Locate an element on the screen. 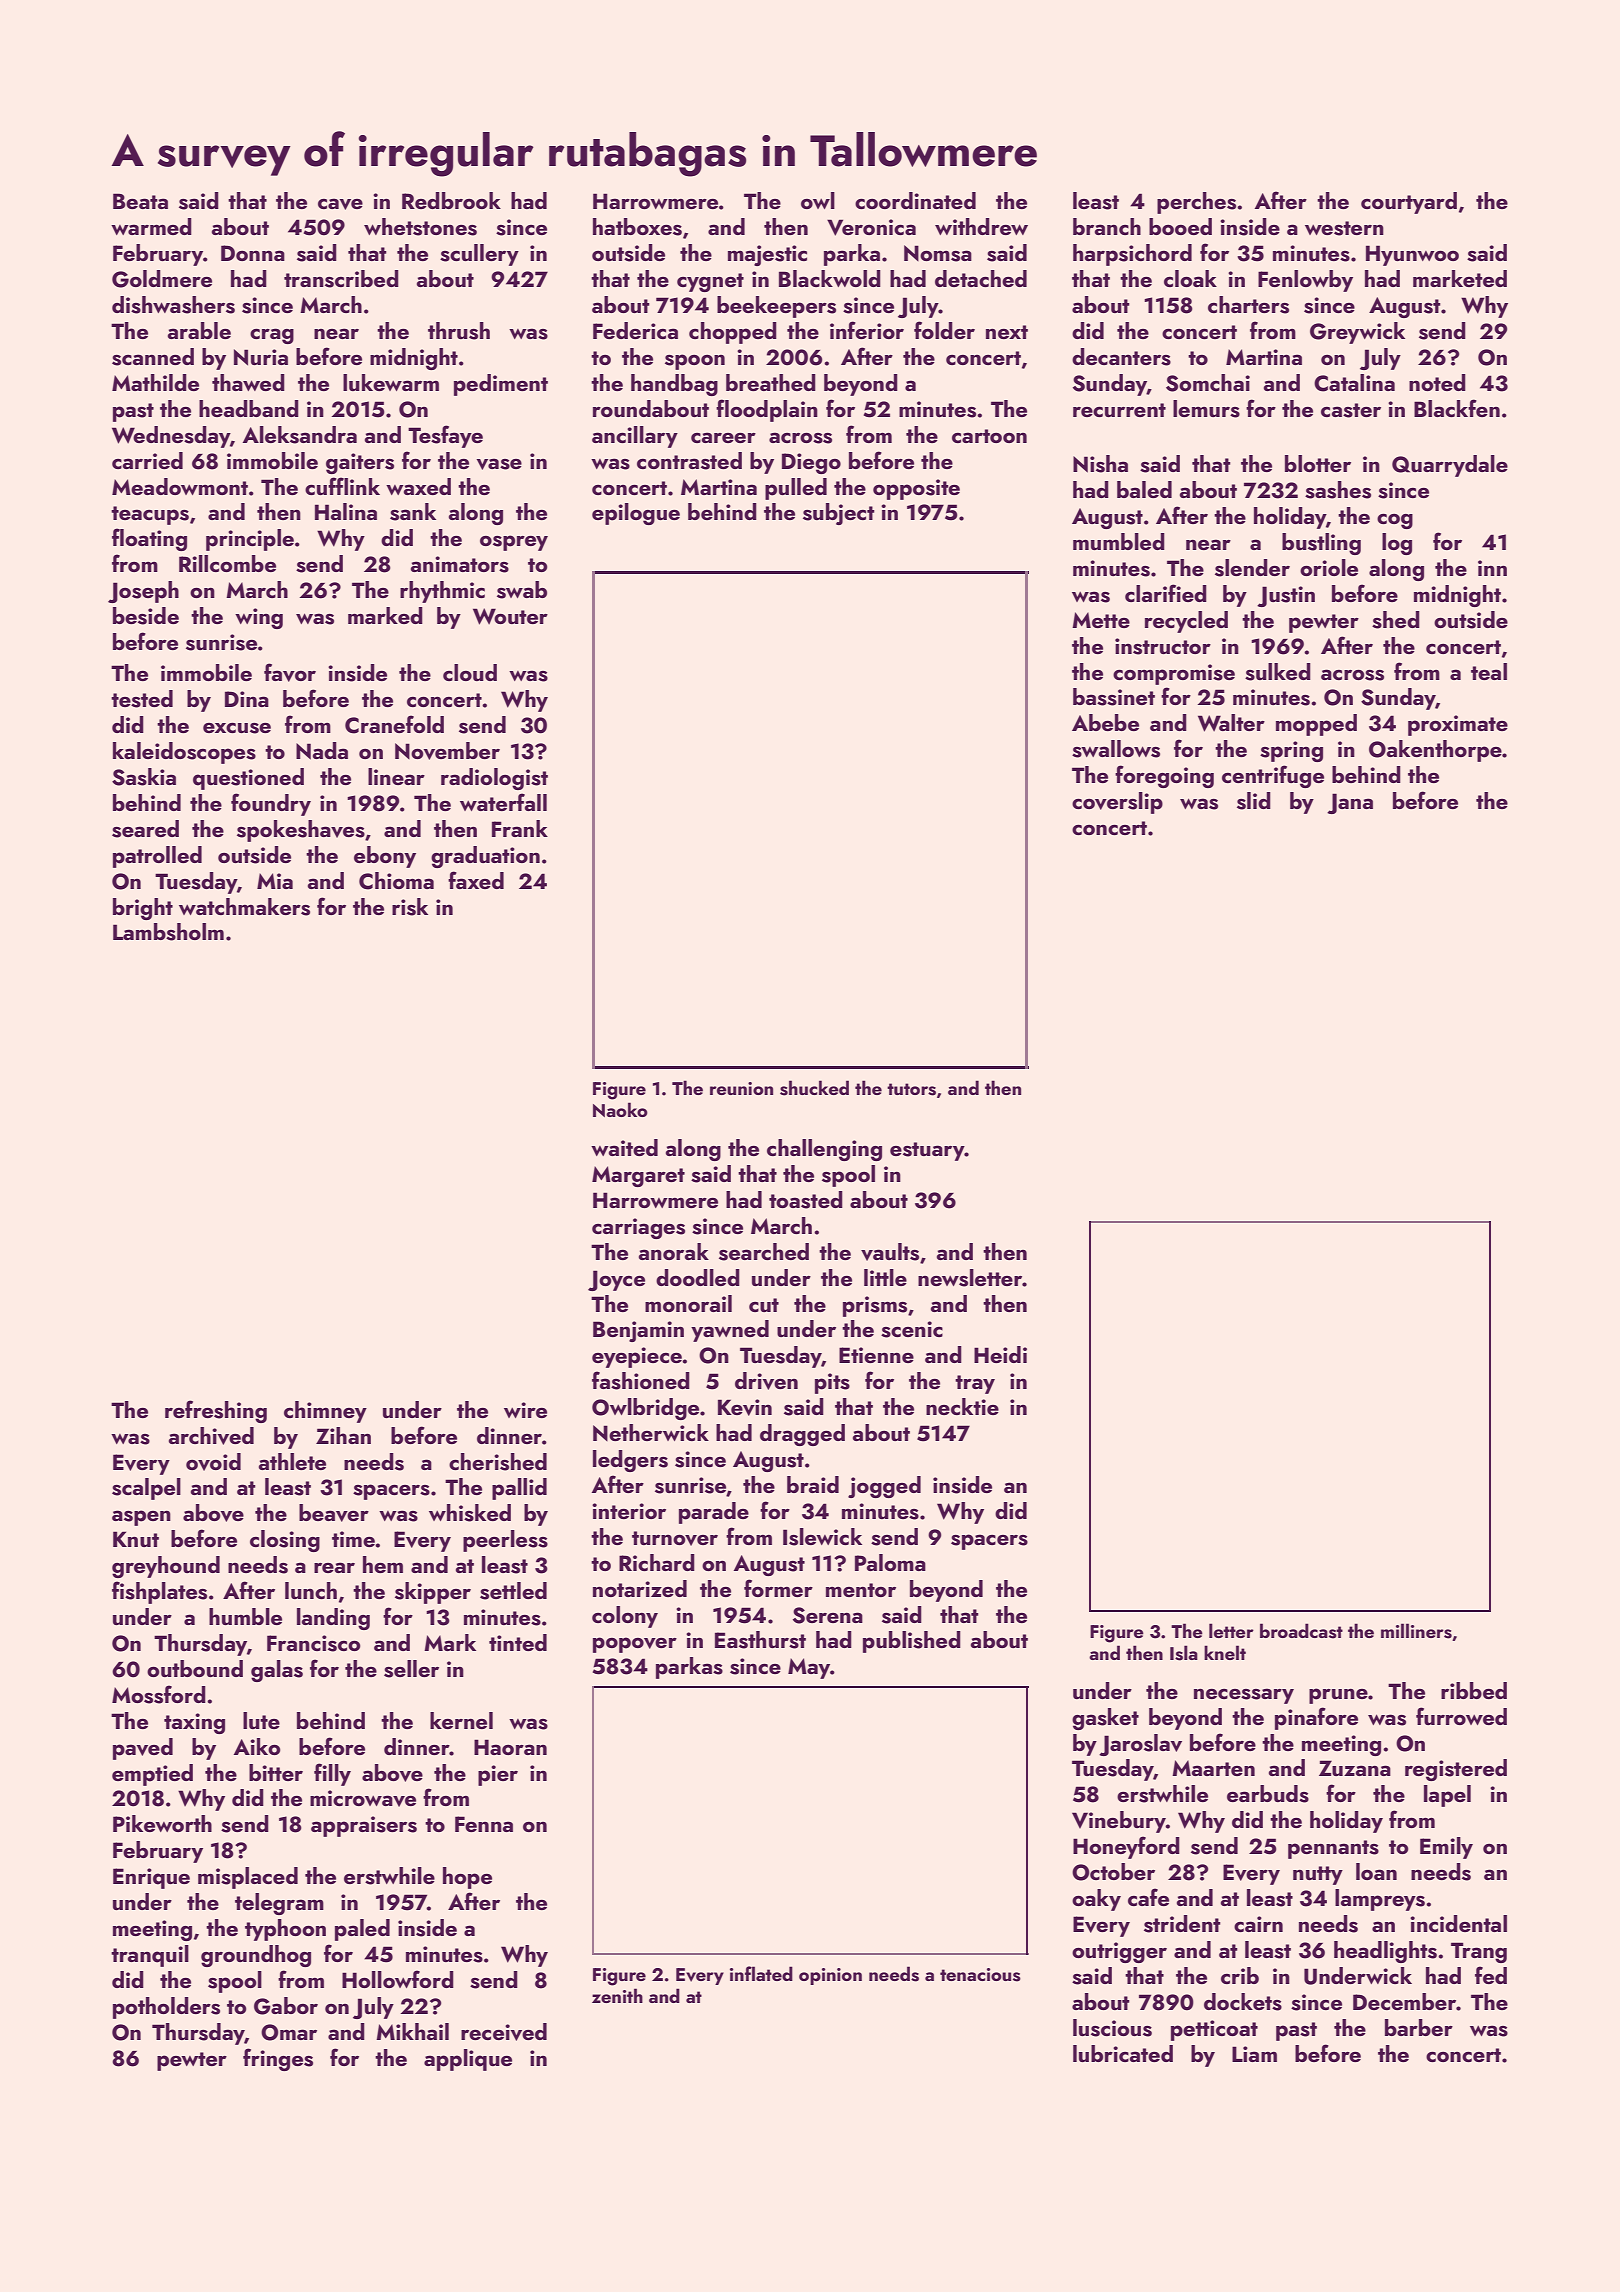 Image resolution: width=1620 pixels, height=2292 pixels. Frank is located at coordinates (520, 828).
